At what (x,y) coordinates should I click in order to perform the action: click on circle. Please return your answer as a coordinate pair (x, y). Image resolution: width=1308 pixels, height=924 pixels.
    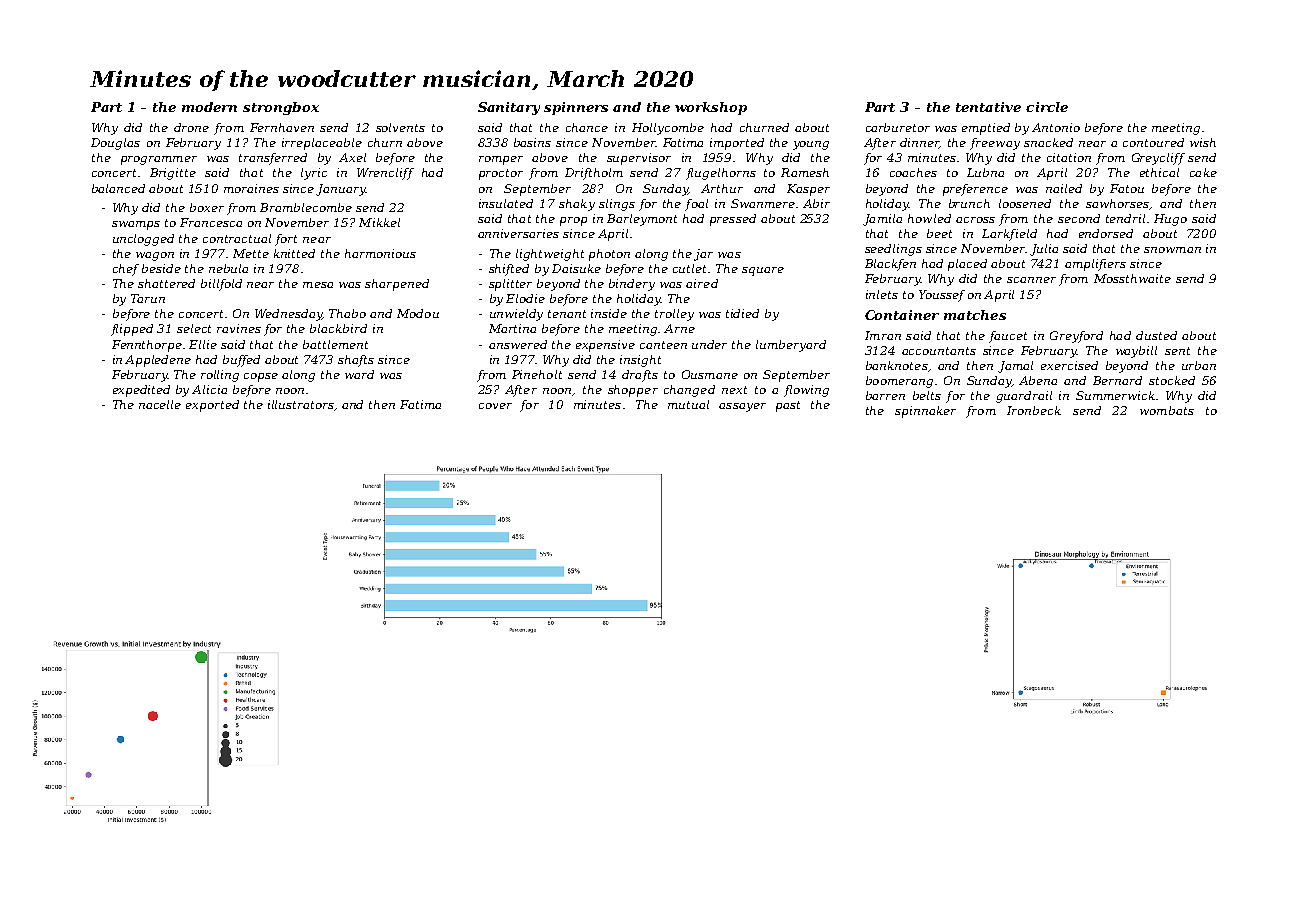
    Looking at the image, I should click on (1047, 107).
